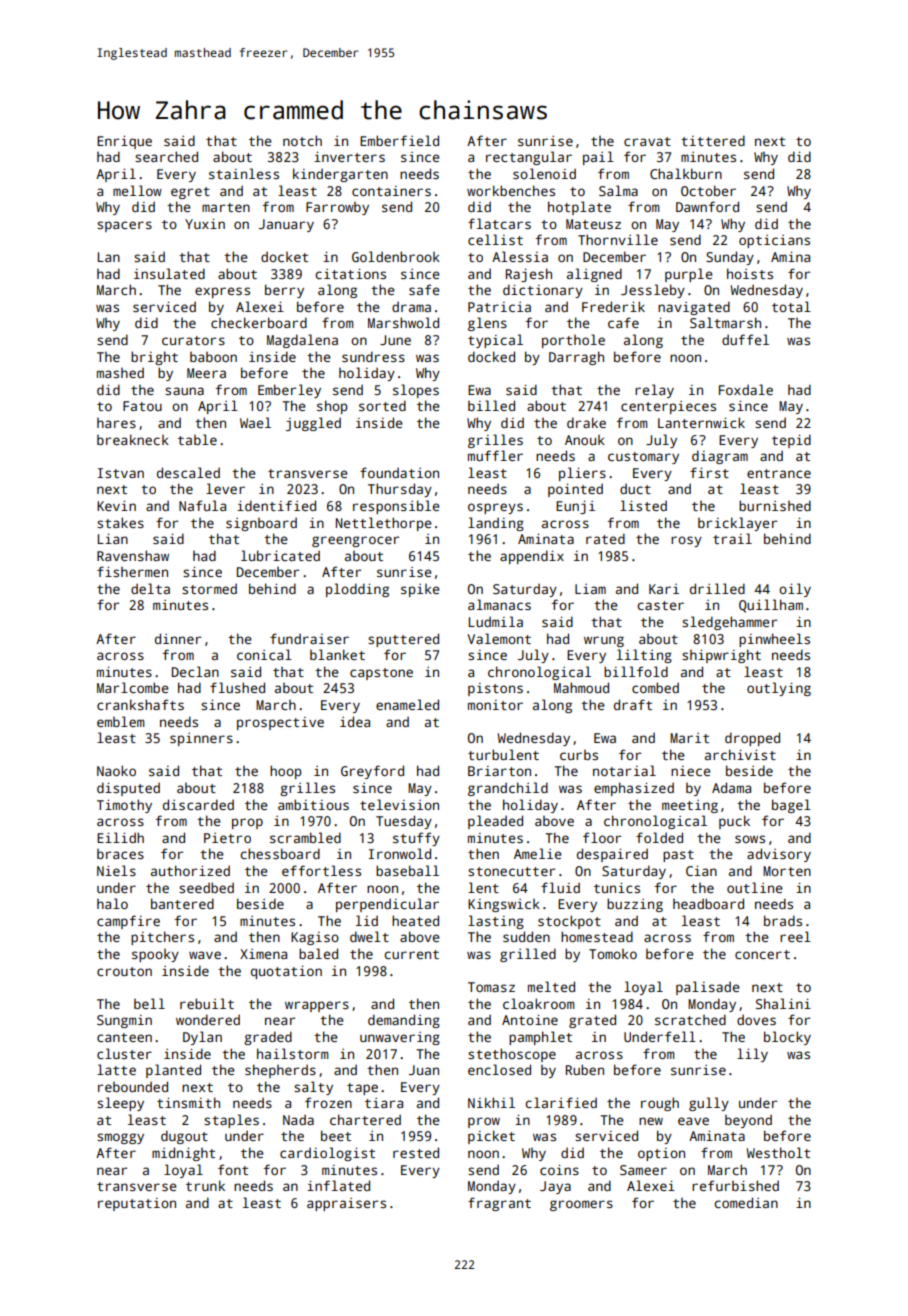 This screenshot has width=908, height=1316. Describe the element at coordinates (399, 140) in the screenshot. I see `Emberfield` at that location.
